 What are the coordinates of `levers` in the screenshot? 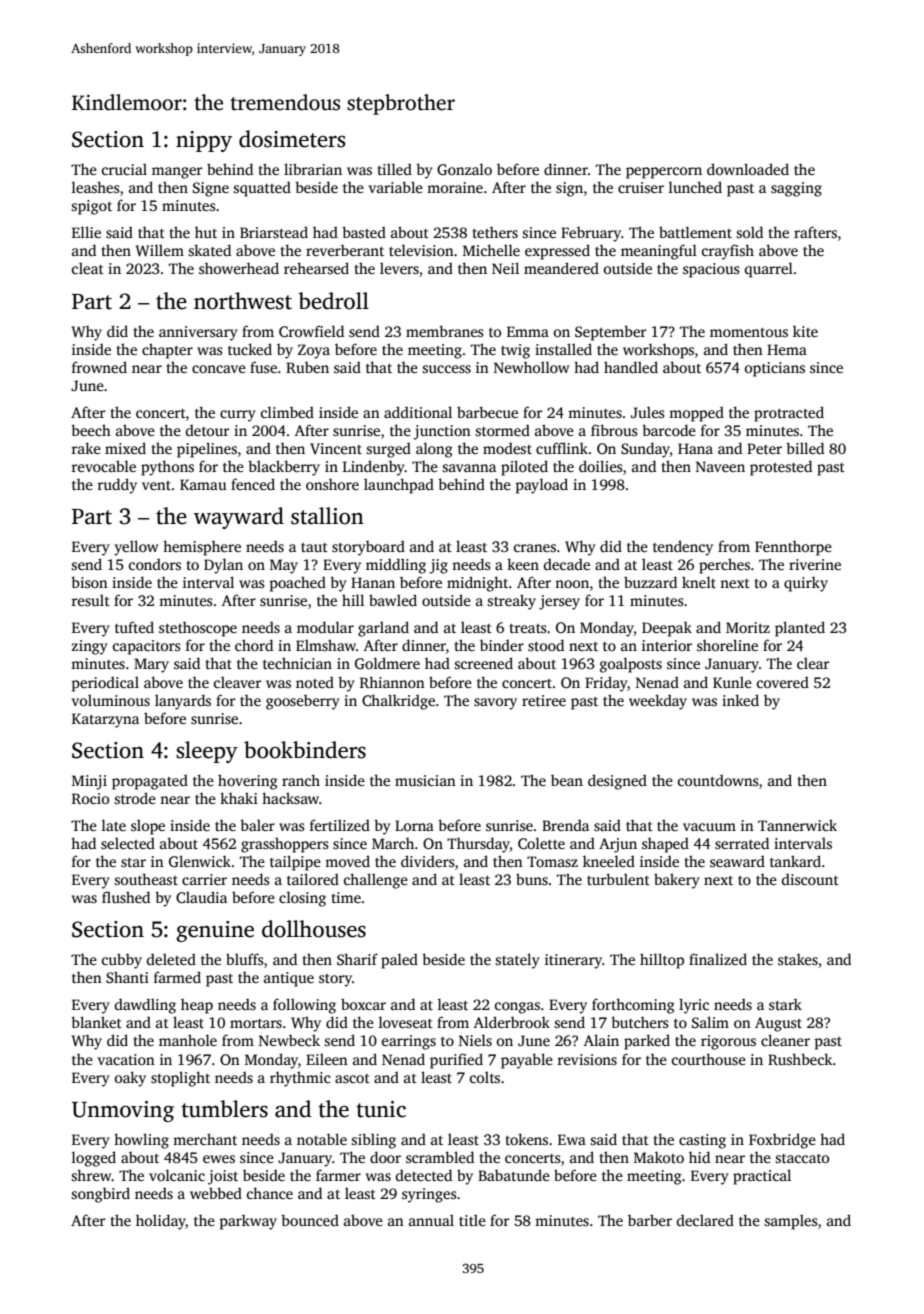 It's located at (399, 268).
